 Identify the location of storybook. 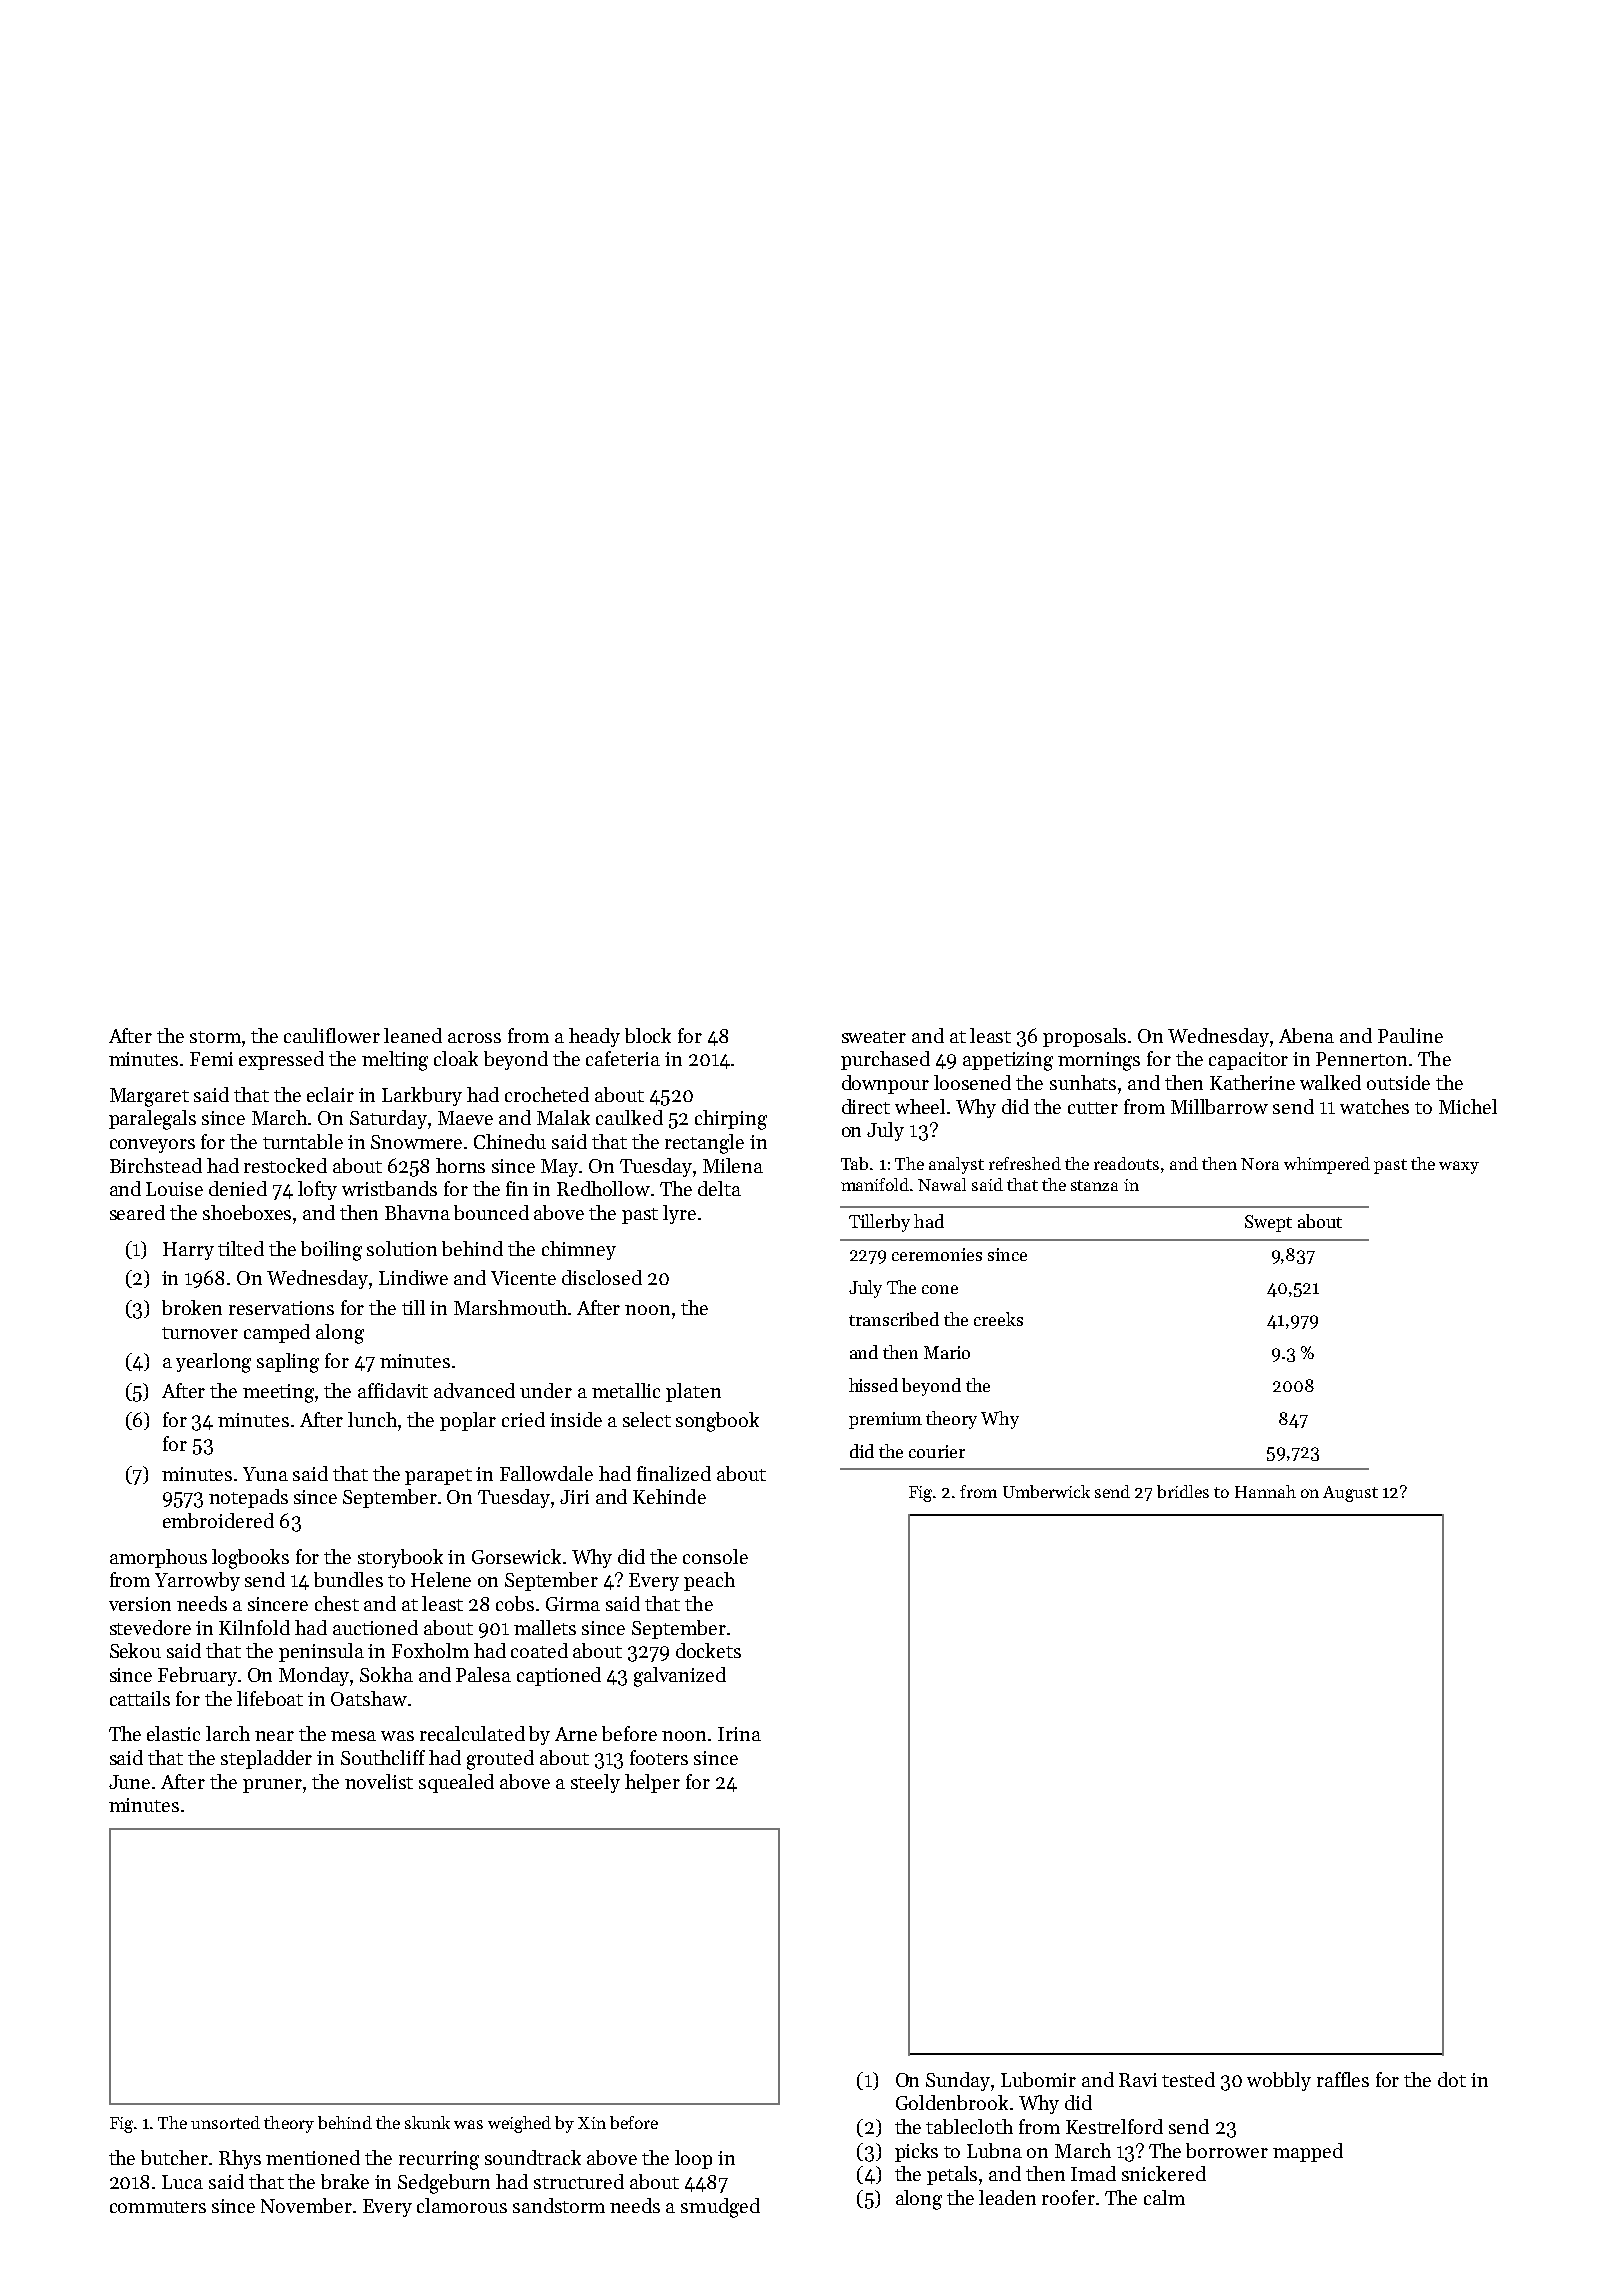
(400, 1558).
